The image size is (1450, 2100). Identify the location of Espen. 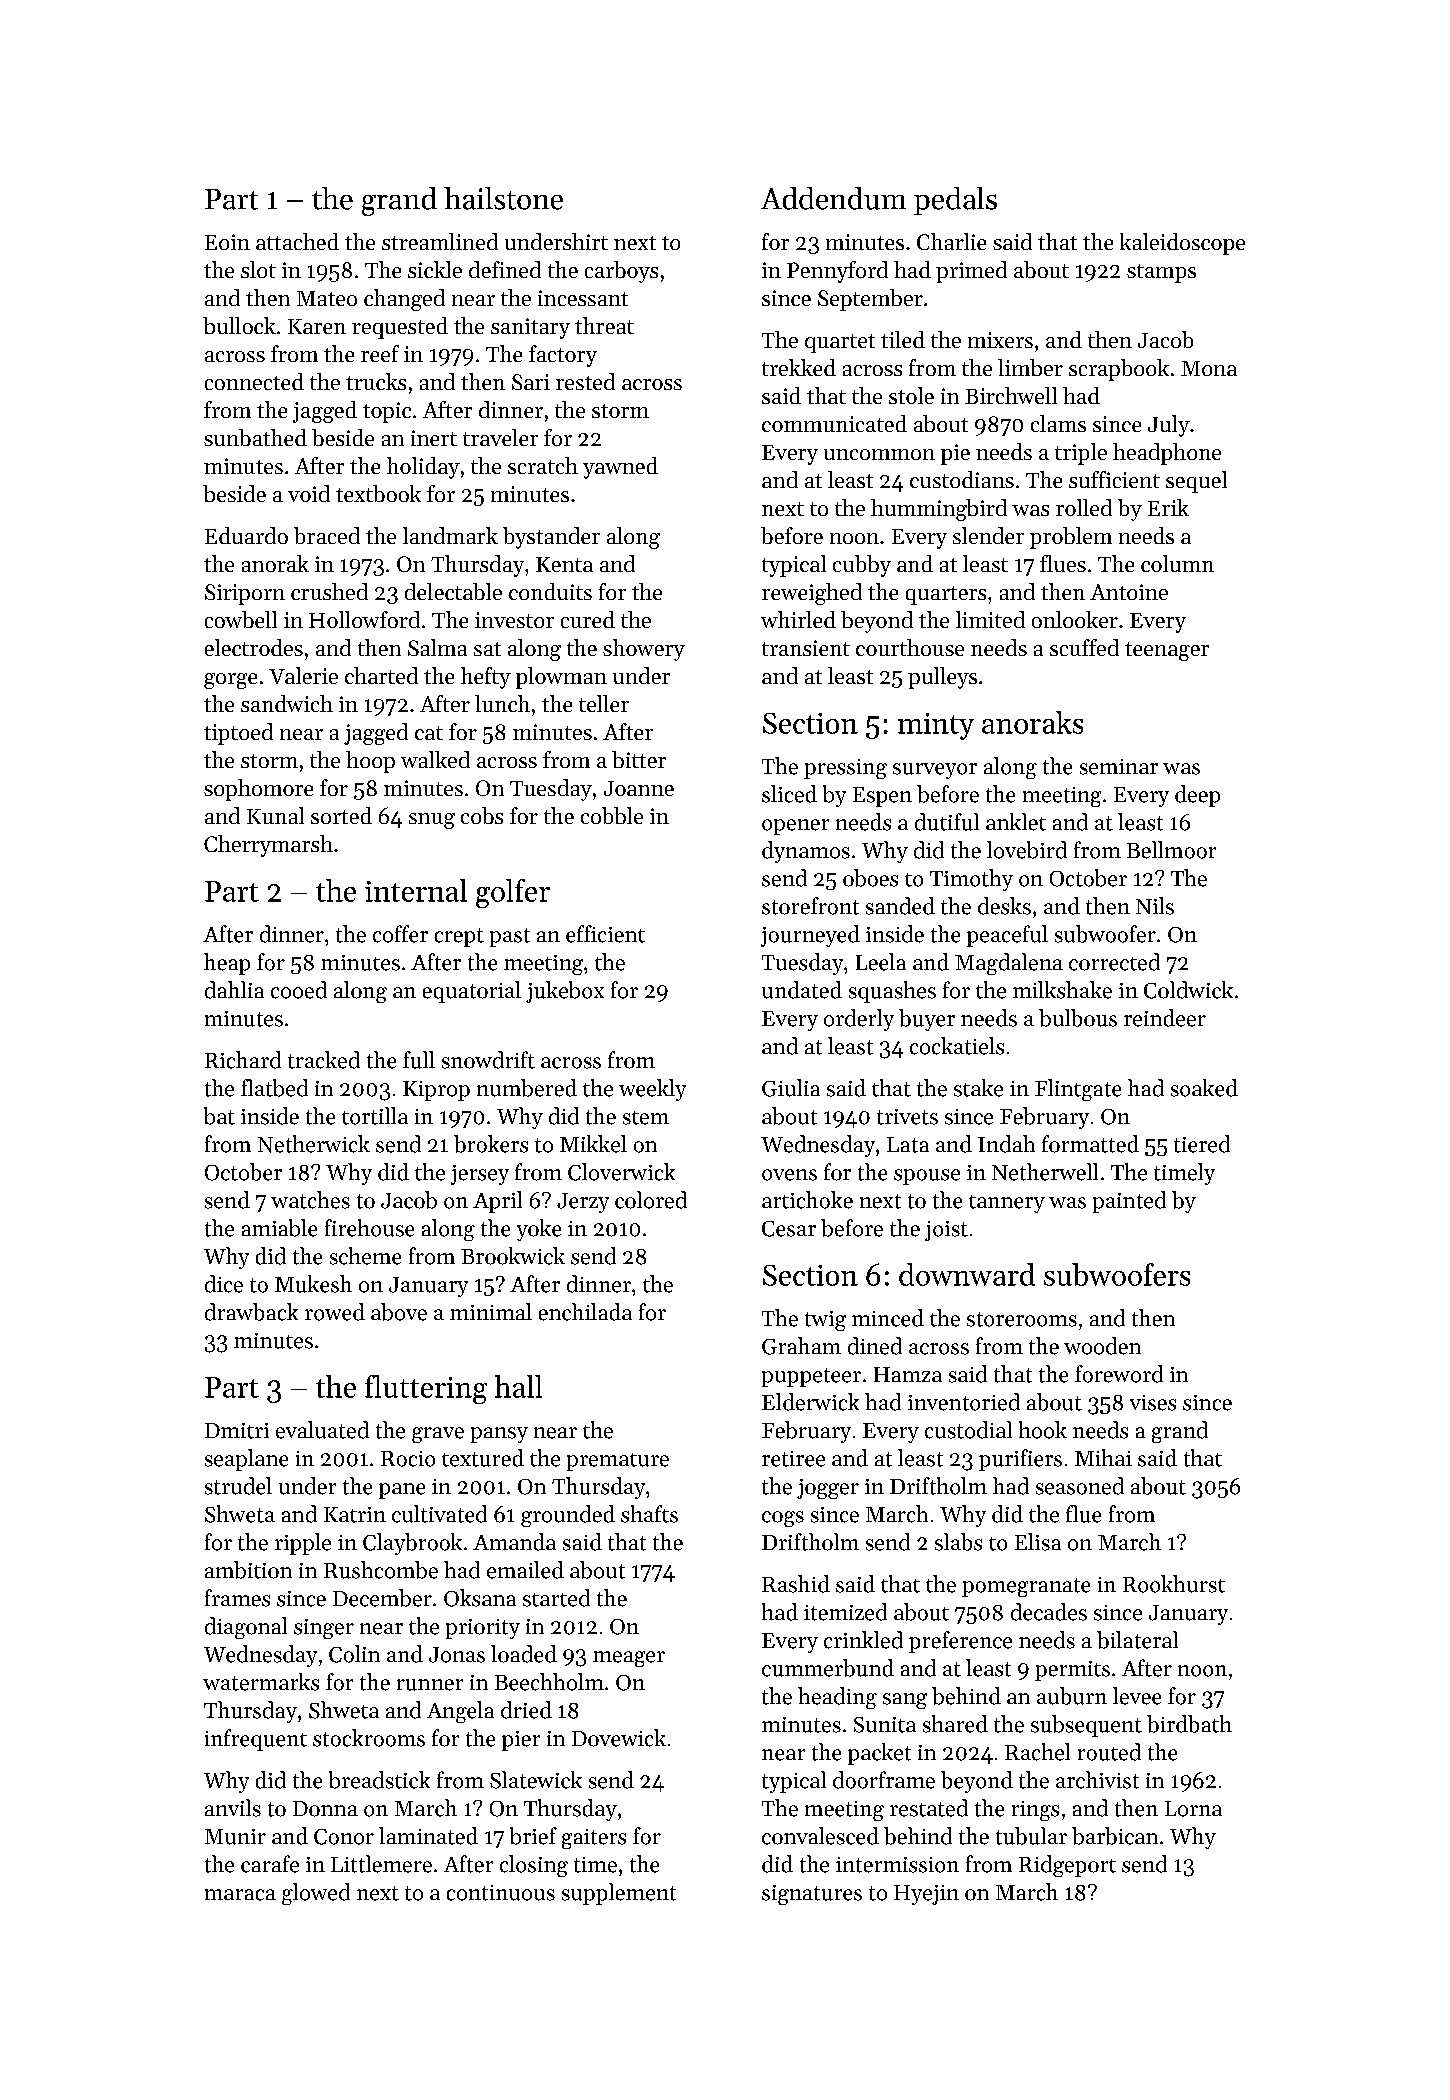
(882, 797).
